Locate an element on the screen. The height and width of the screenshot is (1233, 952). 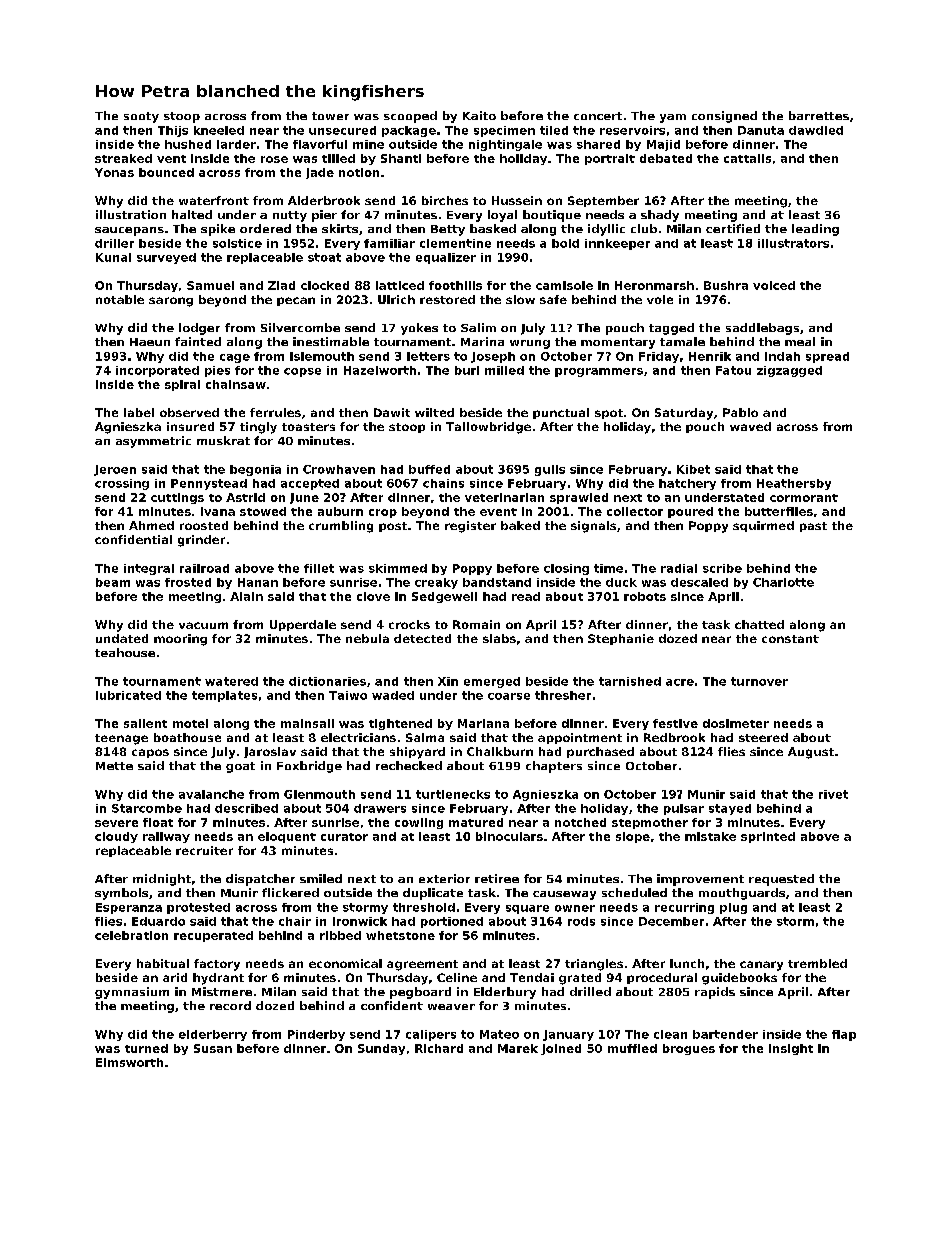
past is located at coordinates (813, 527).
